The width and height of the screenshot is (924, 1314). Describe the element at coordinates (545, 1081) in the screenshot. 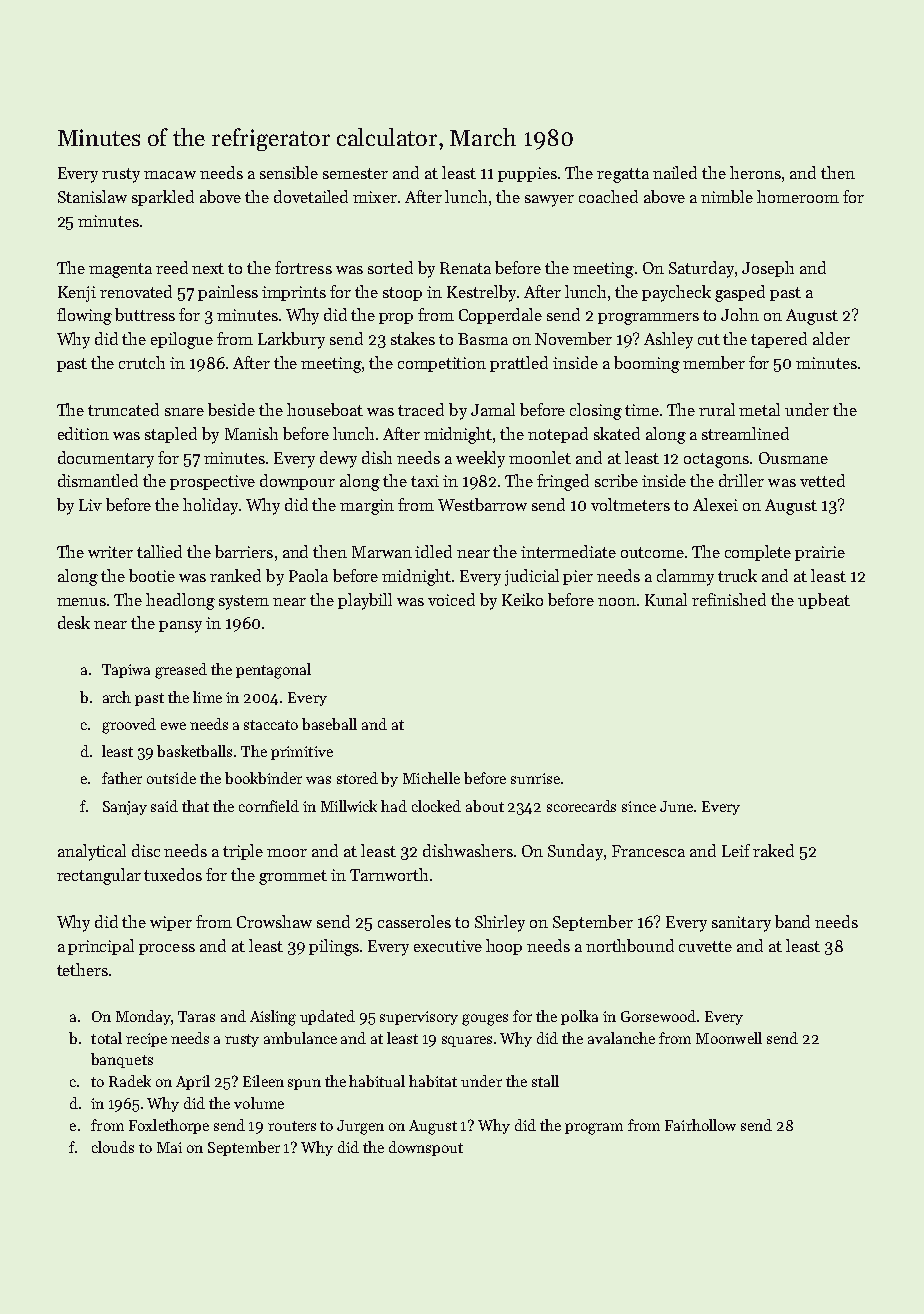

I see `stall` at that location.
